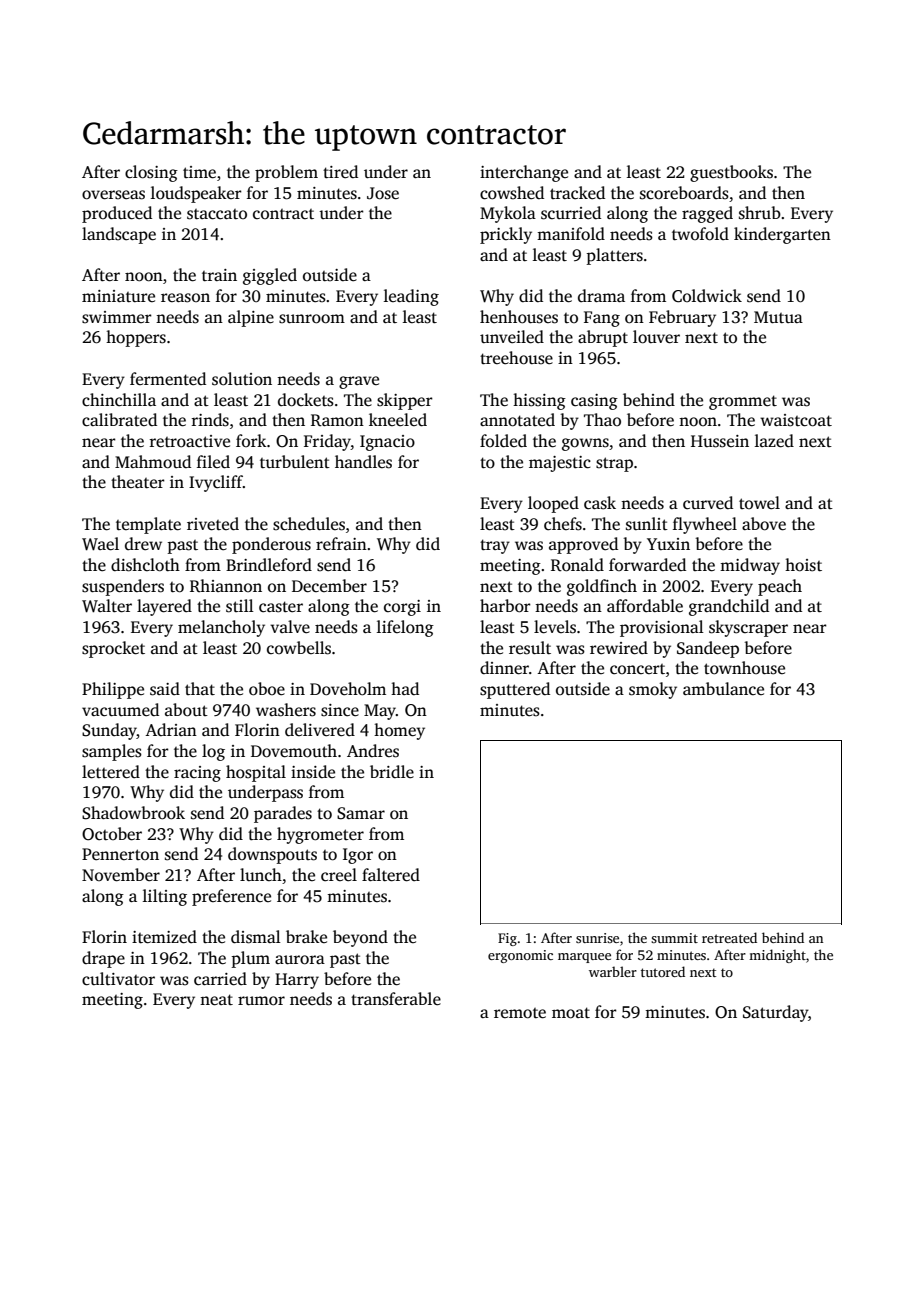 Image resolution: width=924 pixels, height=1308 pixels. I want to click on interchange, so click(524, 173).
